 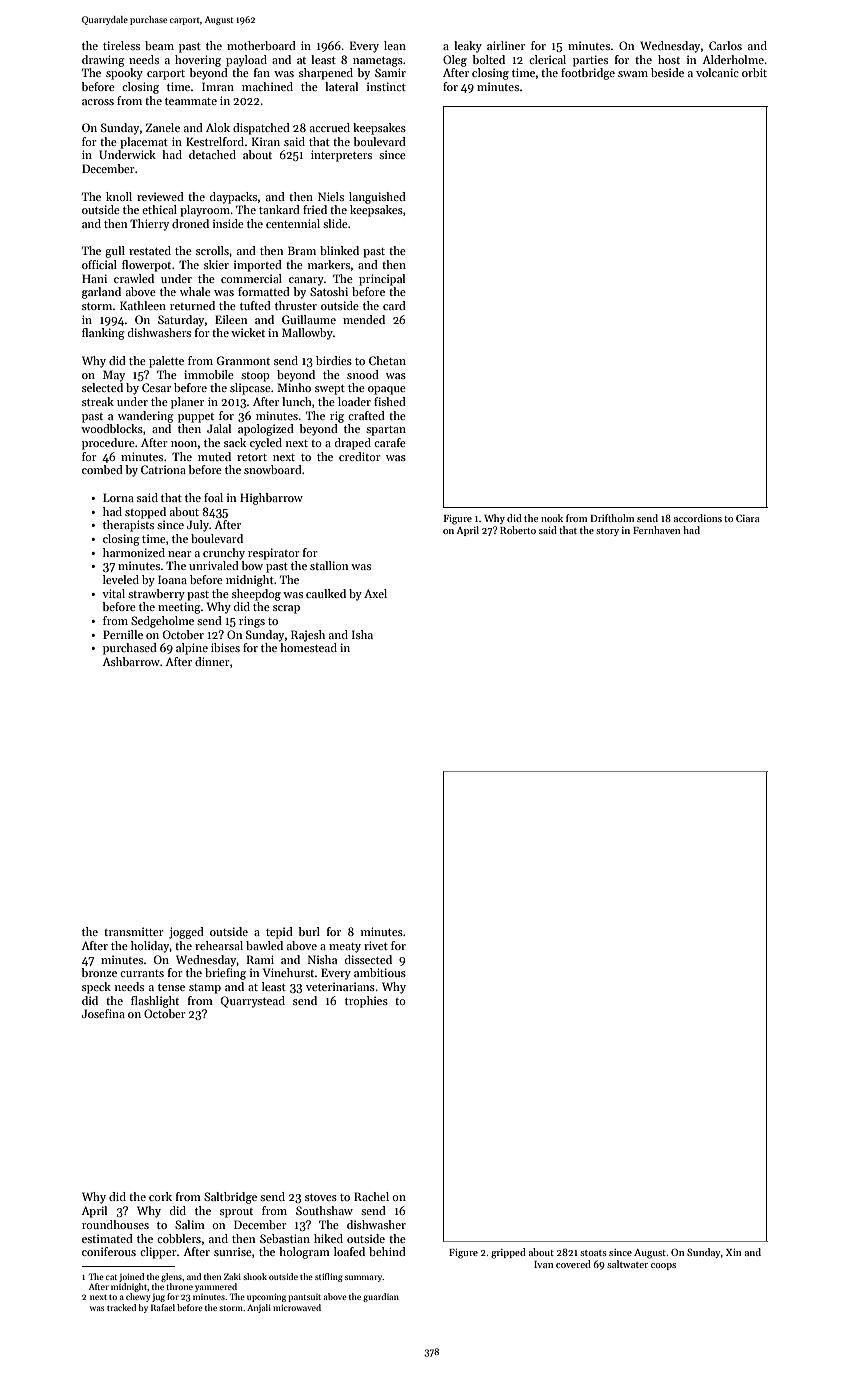 What do you see at coordinates (376, 945) in the screenshot?
I see `rivet` at bounding box center [376, 945].
